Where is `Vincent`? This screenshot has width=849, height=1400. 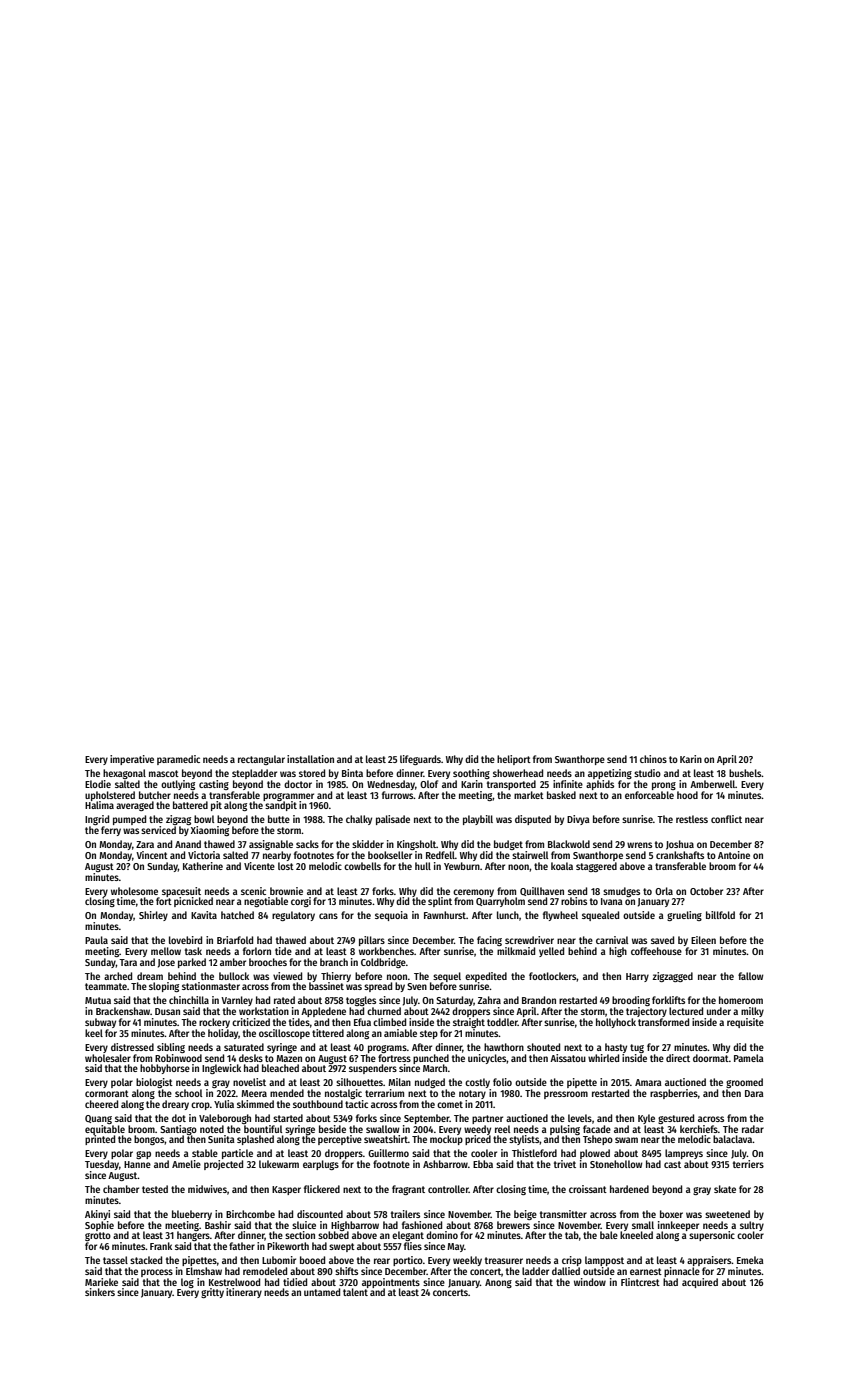
Vincent is located at coordinates (152, 855).
